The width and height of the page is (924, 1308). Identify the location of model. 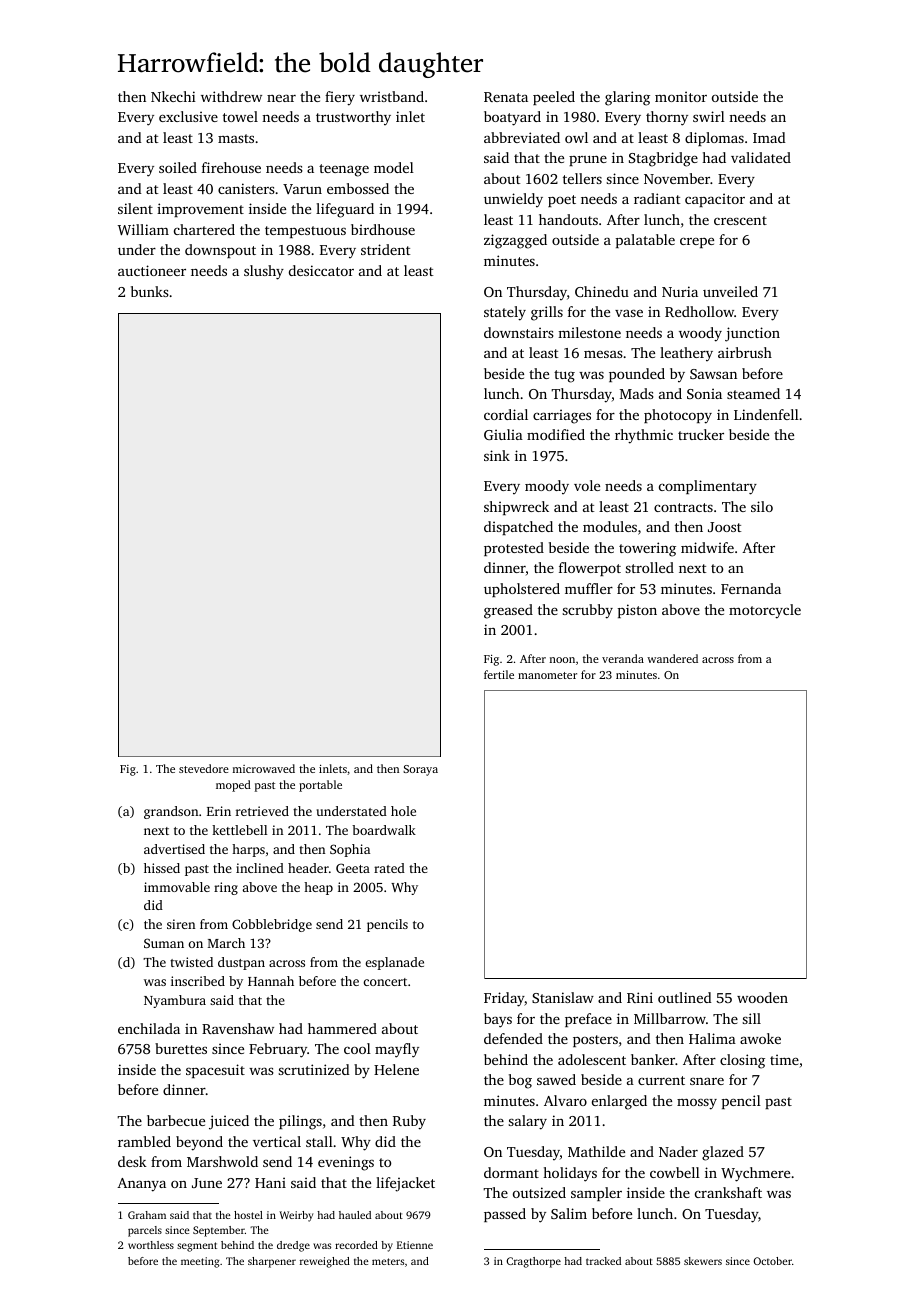
(394, 167).
